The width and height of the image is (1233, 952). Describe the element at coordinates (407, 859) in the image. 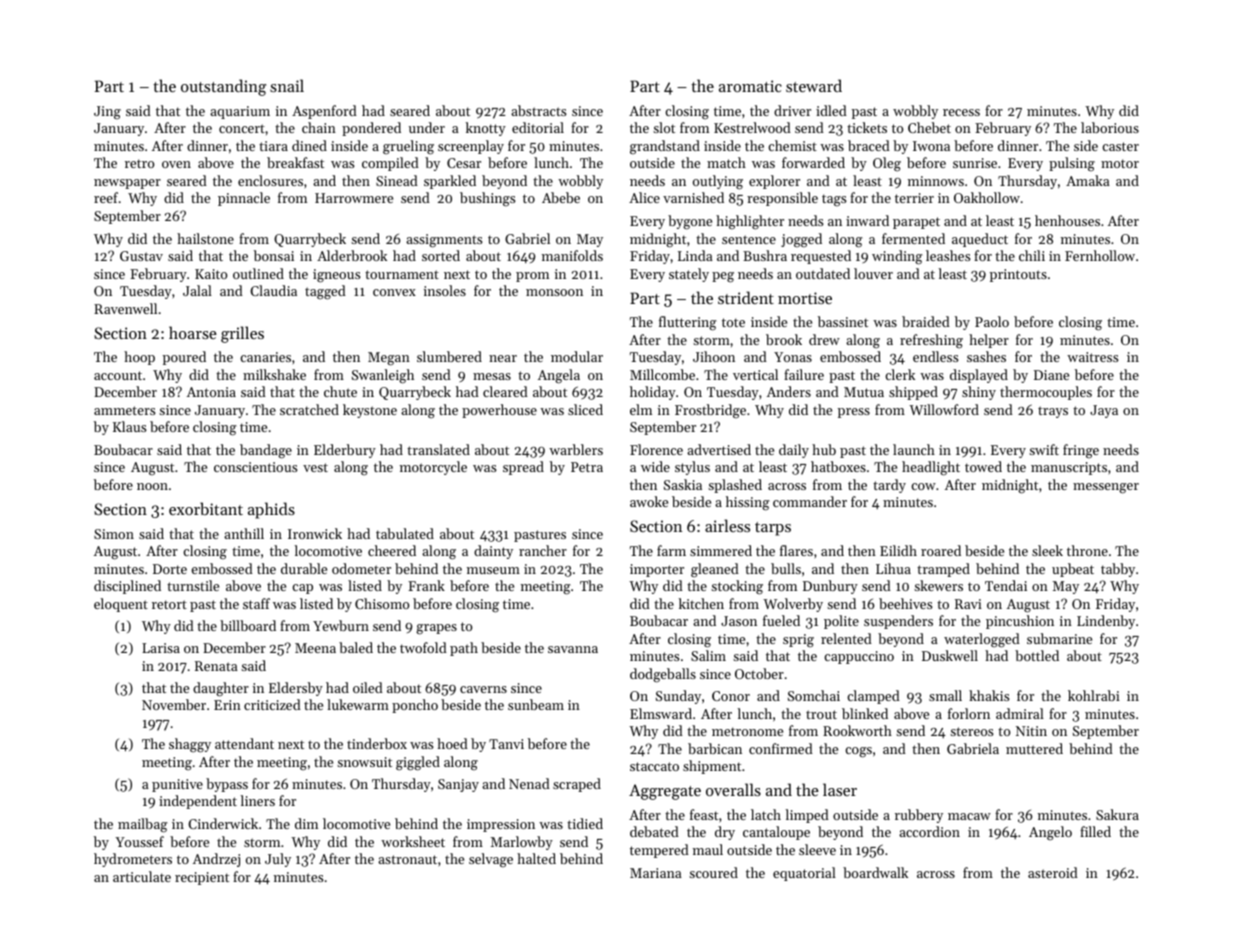

I see `astronaut` at that location.
